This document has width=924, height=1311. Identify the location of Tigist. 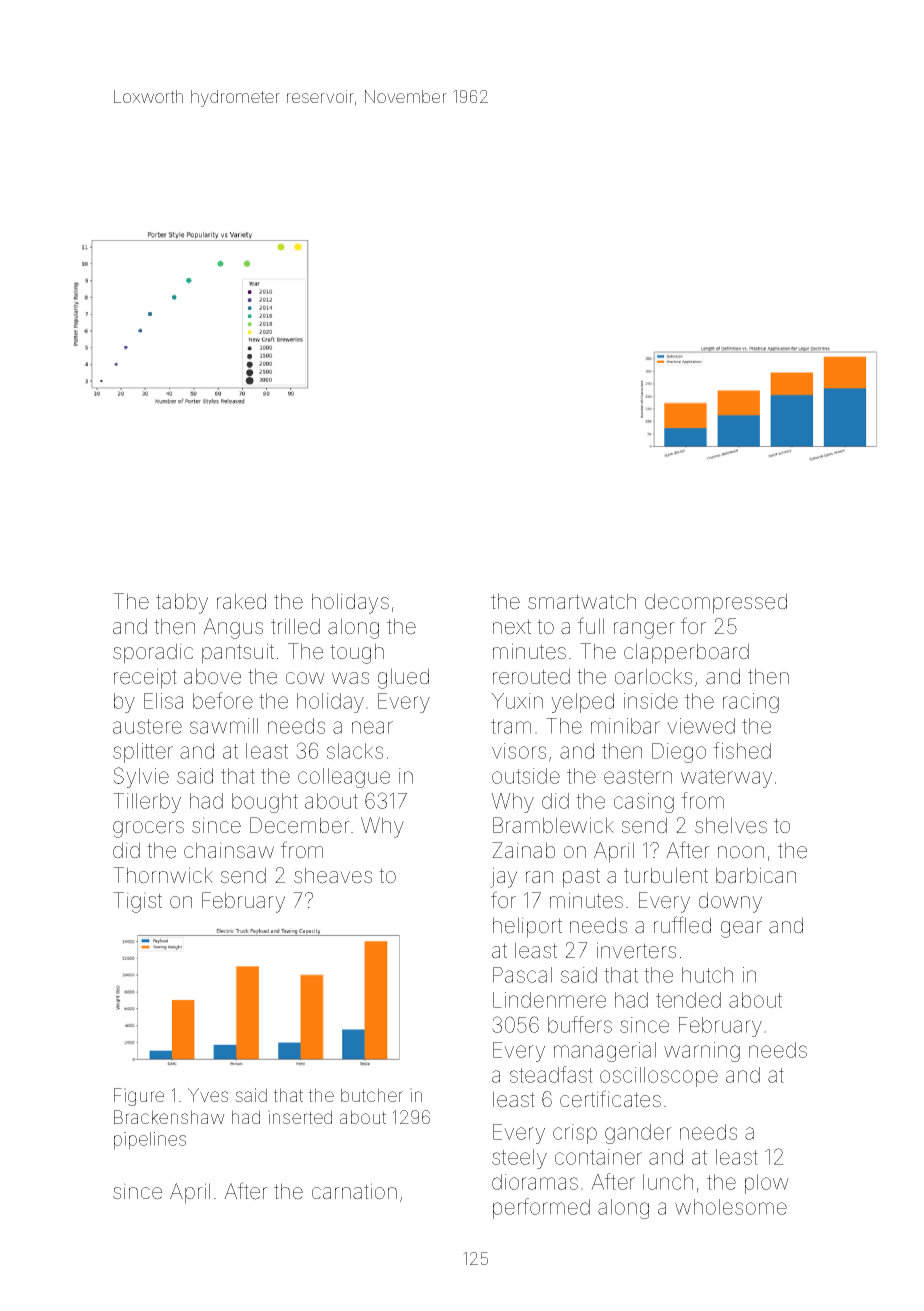
(137, 902).
